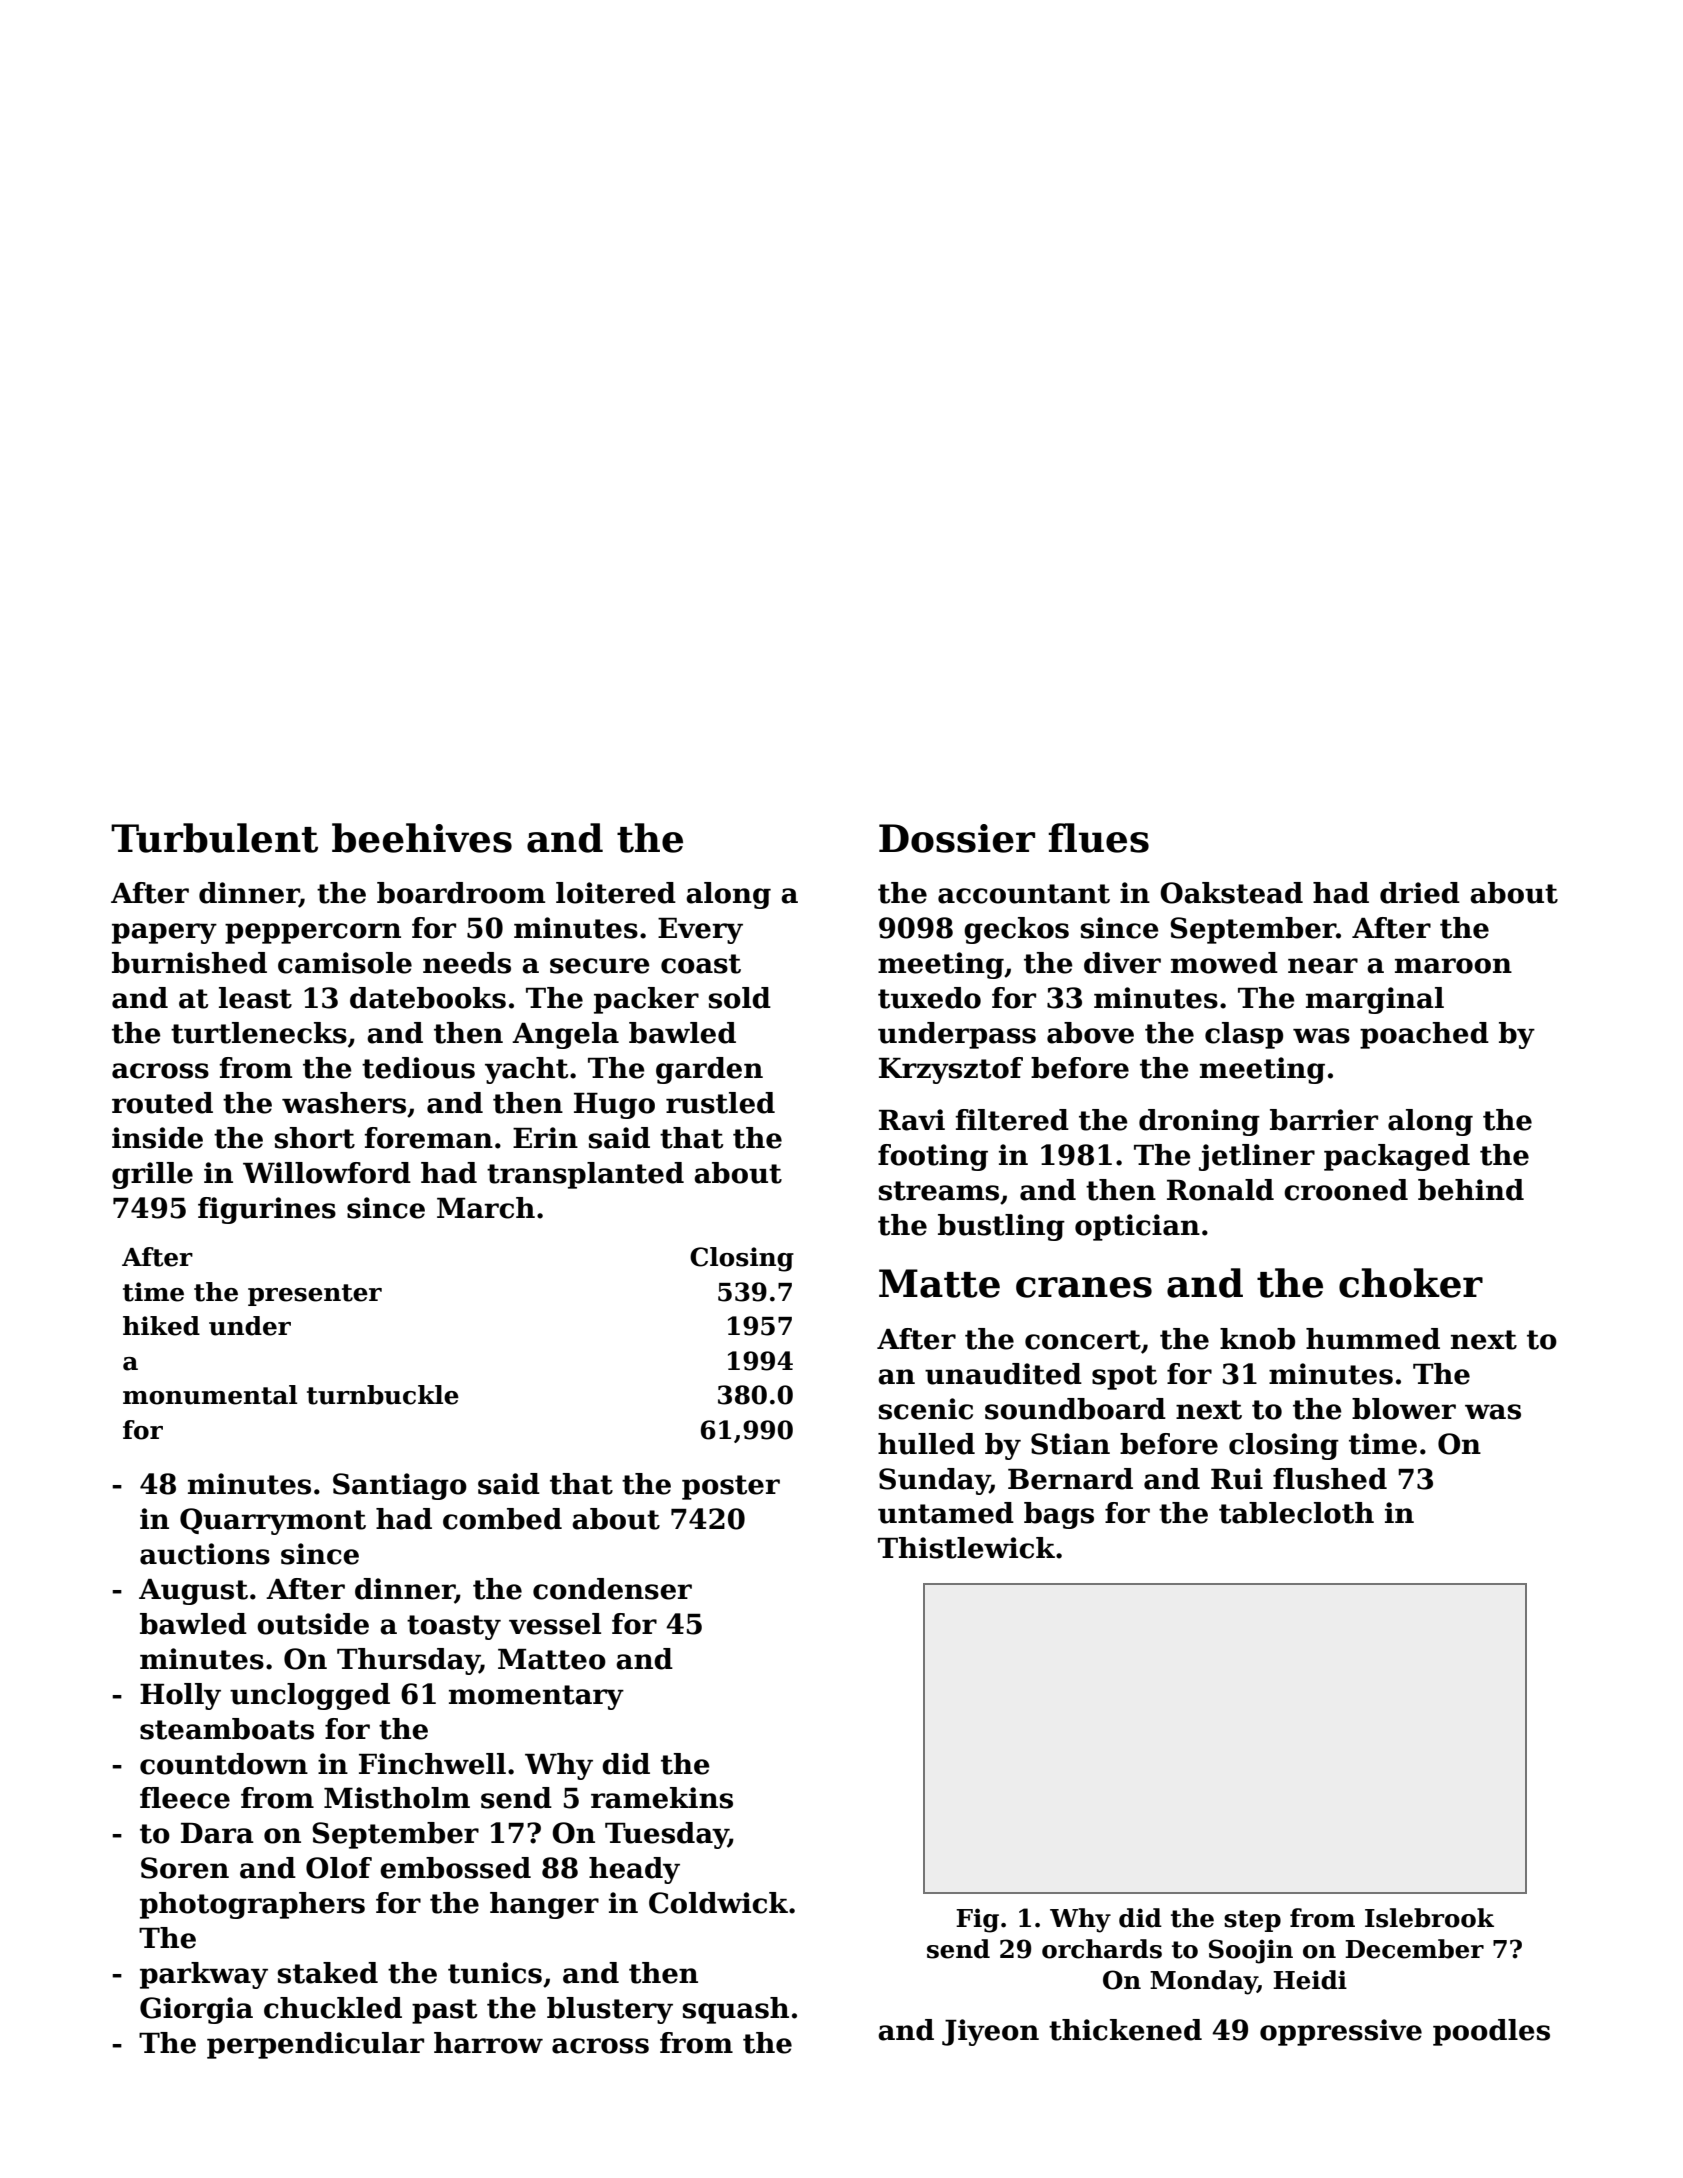  I want to click on orchards, so click(1102, 1949).
